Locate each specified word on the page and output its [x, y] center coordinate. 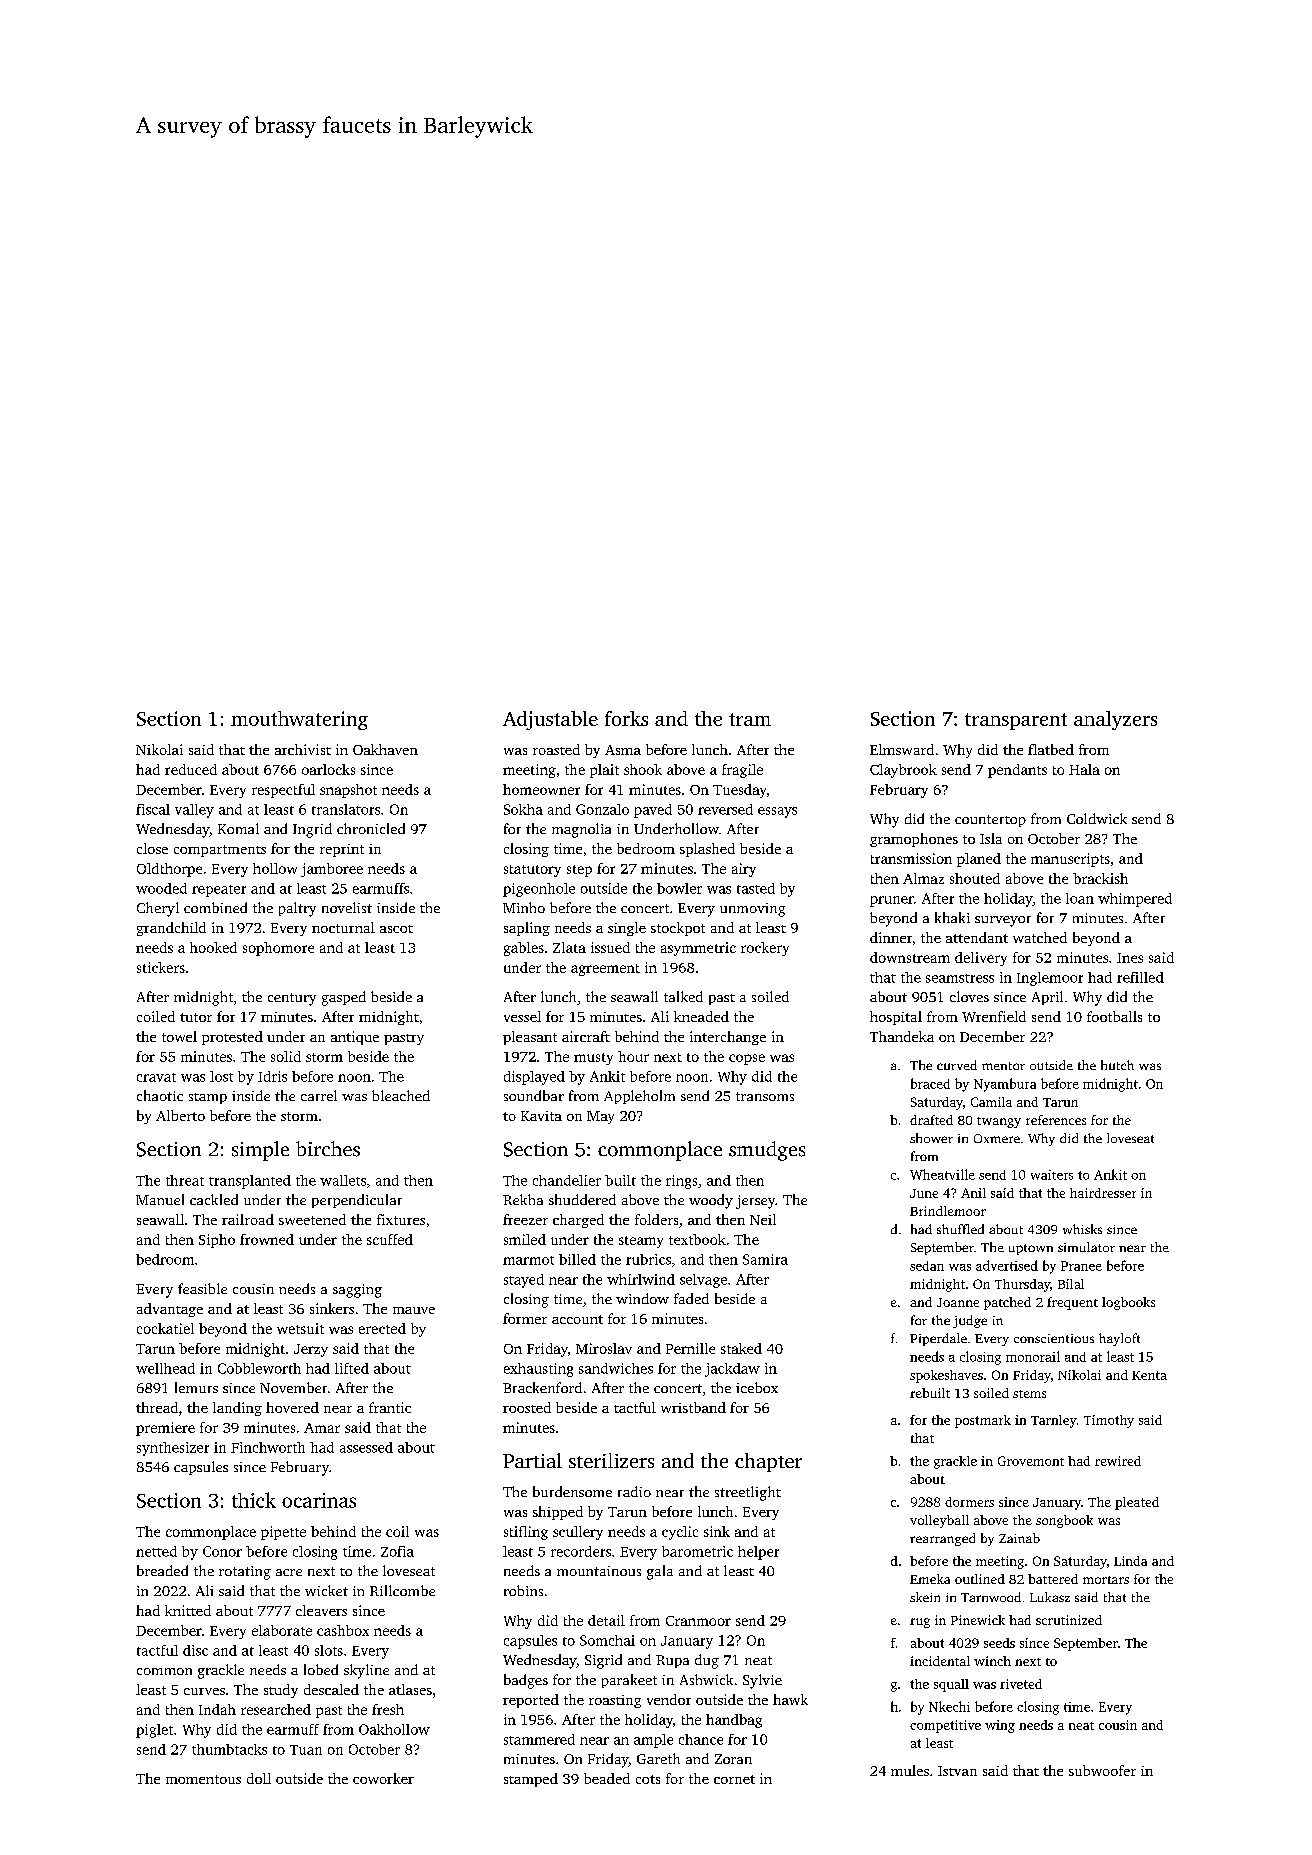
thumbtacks [229, 1749]
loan [1080, 898]
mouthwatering [299, 720]
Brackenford [542, 1387]
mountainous [599, 1571]
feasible [202, 1288]
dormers [969, 1502]
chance [701, 1739]
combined [215, 907]
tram [750, 719]
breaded [162, 1570]
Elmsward [902, 749]
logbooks [1128, 1303]
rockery [765, 949]
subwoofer [1102, 1770]
